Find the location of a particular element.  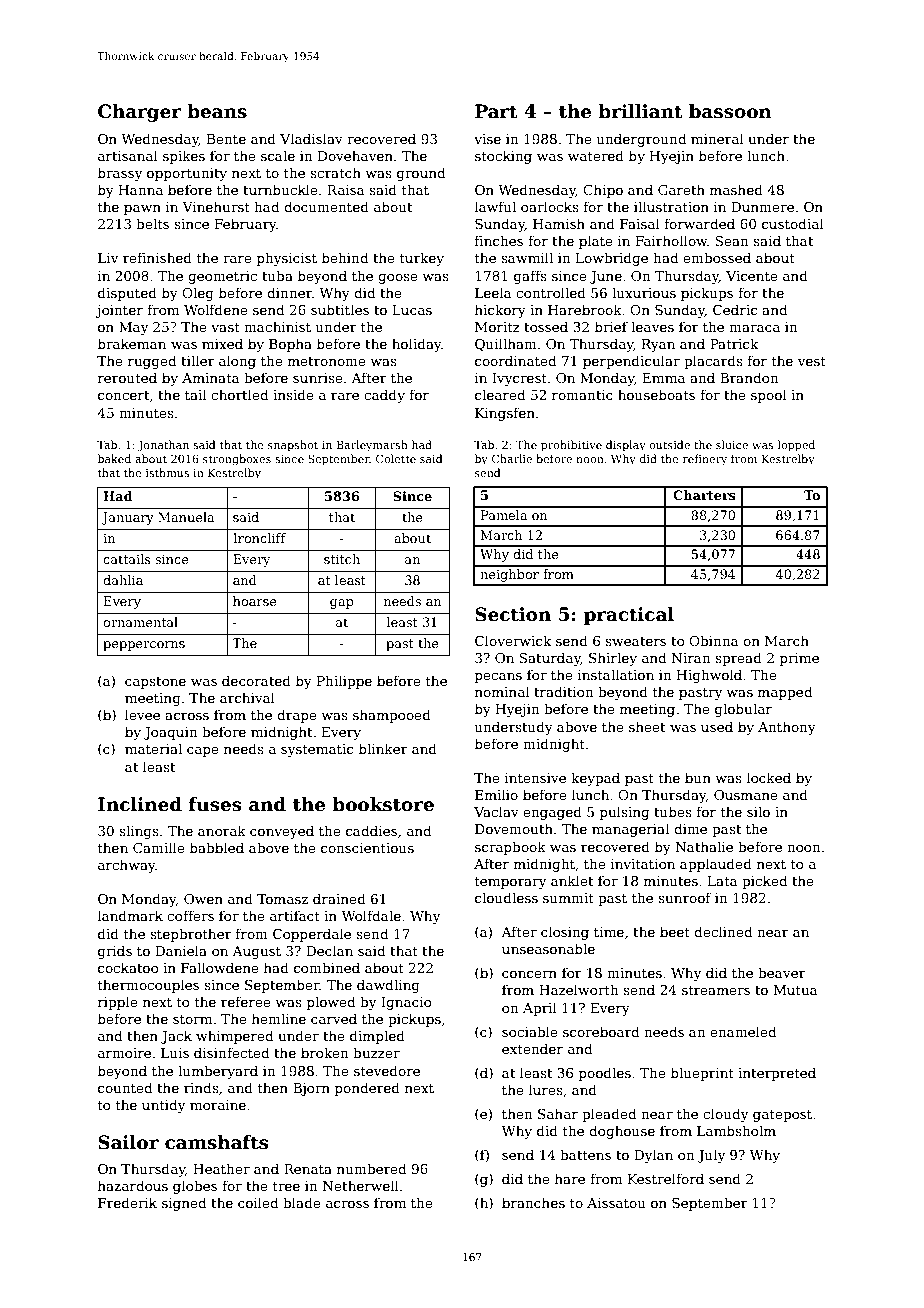

sweaters is located at coordinates (635, 641).
